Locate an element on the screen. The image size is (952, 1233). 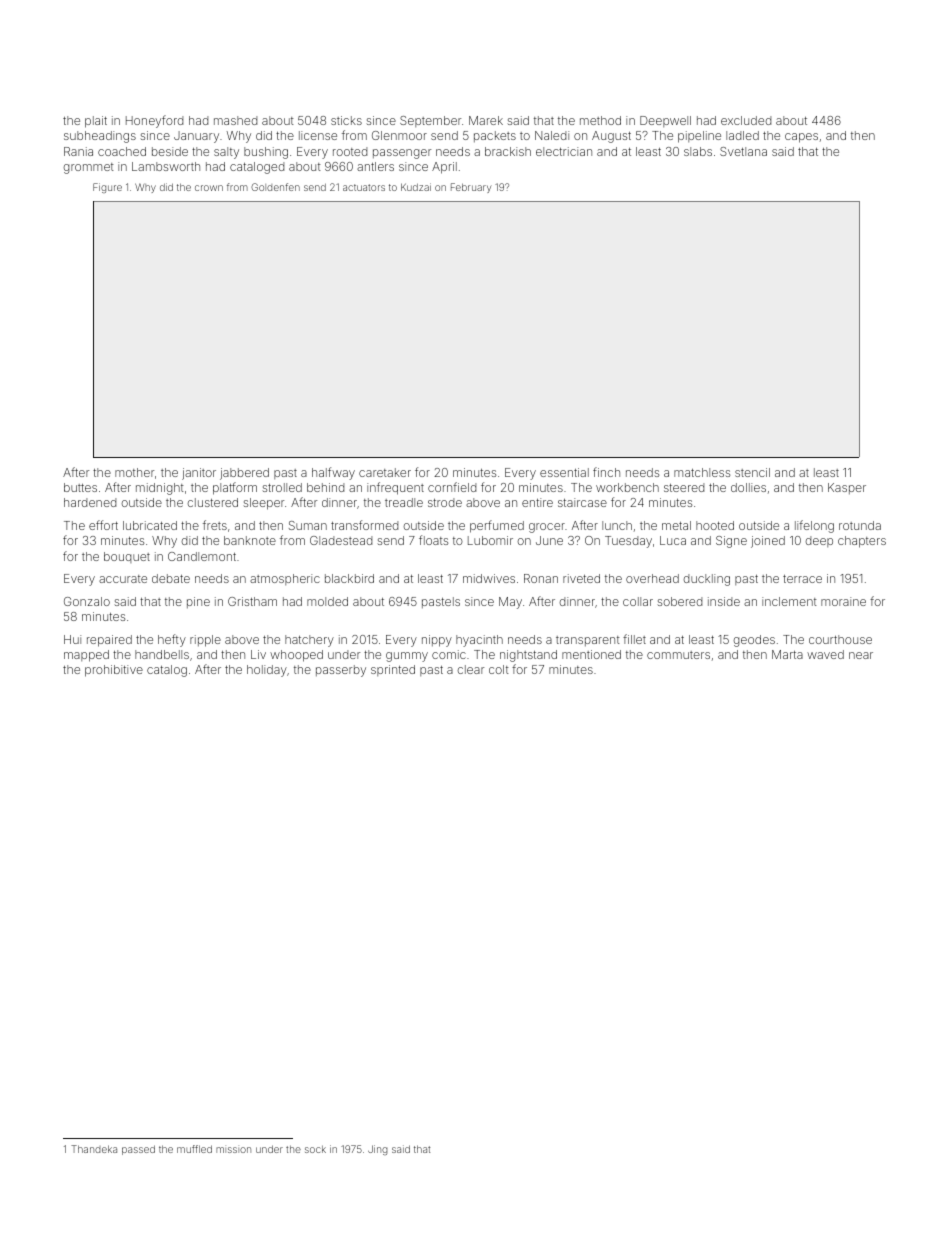
mentioned is located at coordinates (591, 654).
